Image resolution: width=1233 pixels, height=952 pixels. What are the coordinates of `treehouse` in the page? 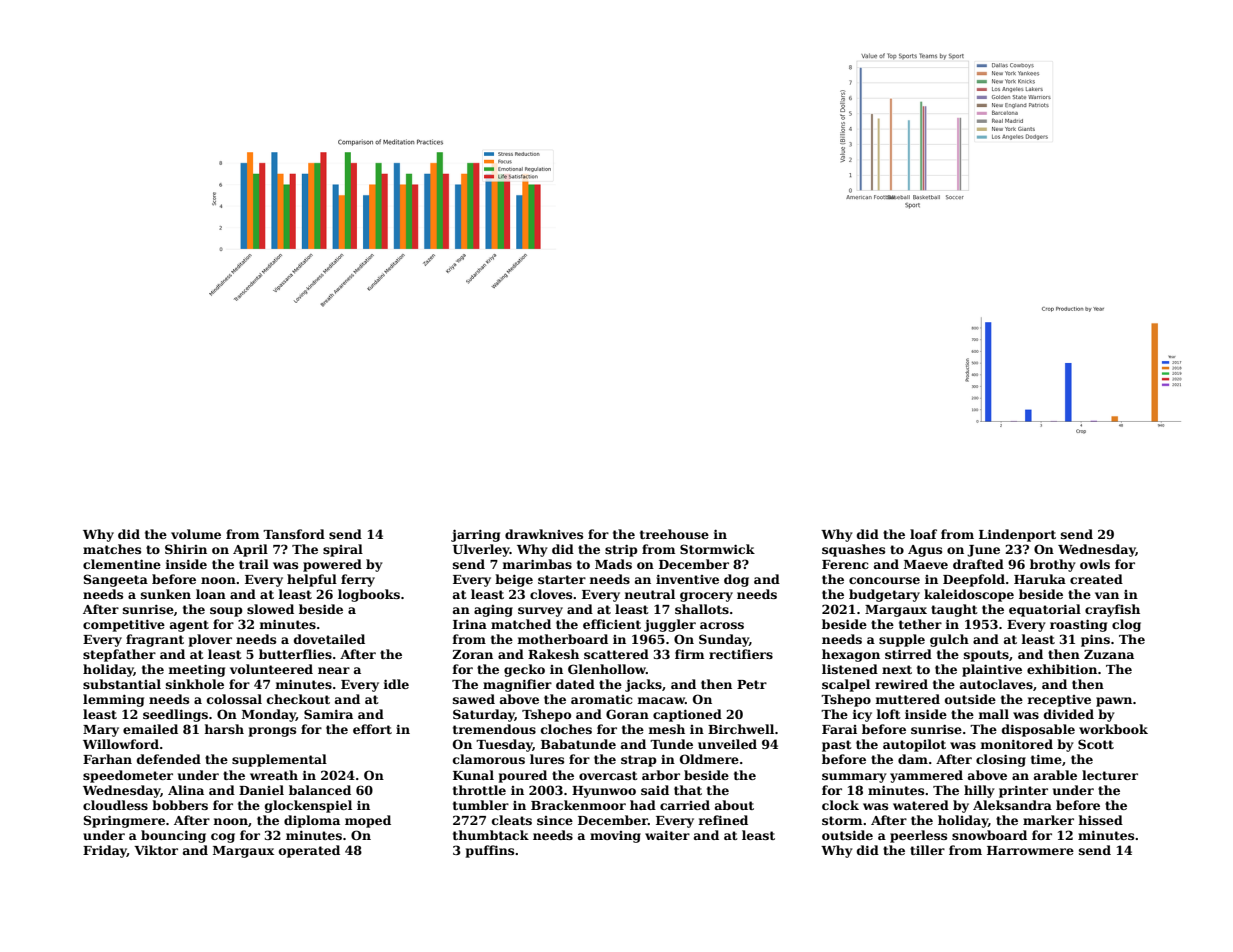 It's located at (674, 534).
